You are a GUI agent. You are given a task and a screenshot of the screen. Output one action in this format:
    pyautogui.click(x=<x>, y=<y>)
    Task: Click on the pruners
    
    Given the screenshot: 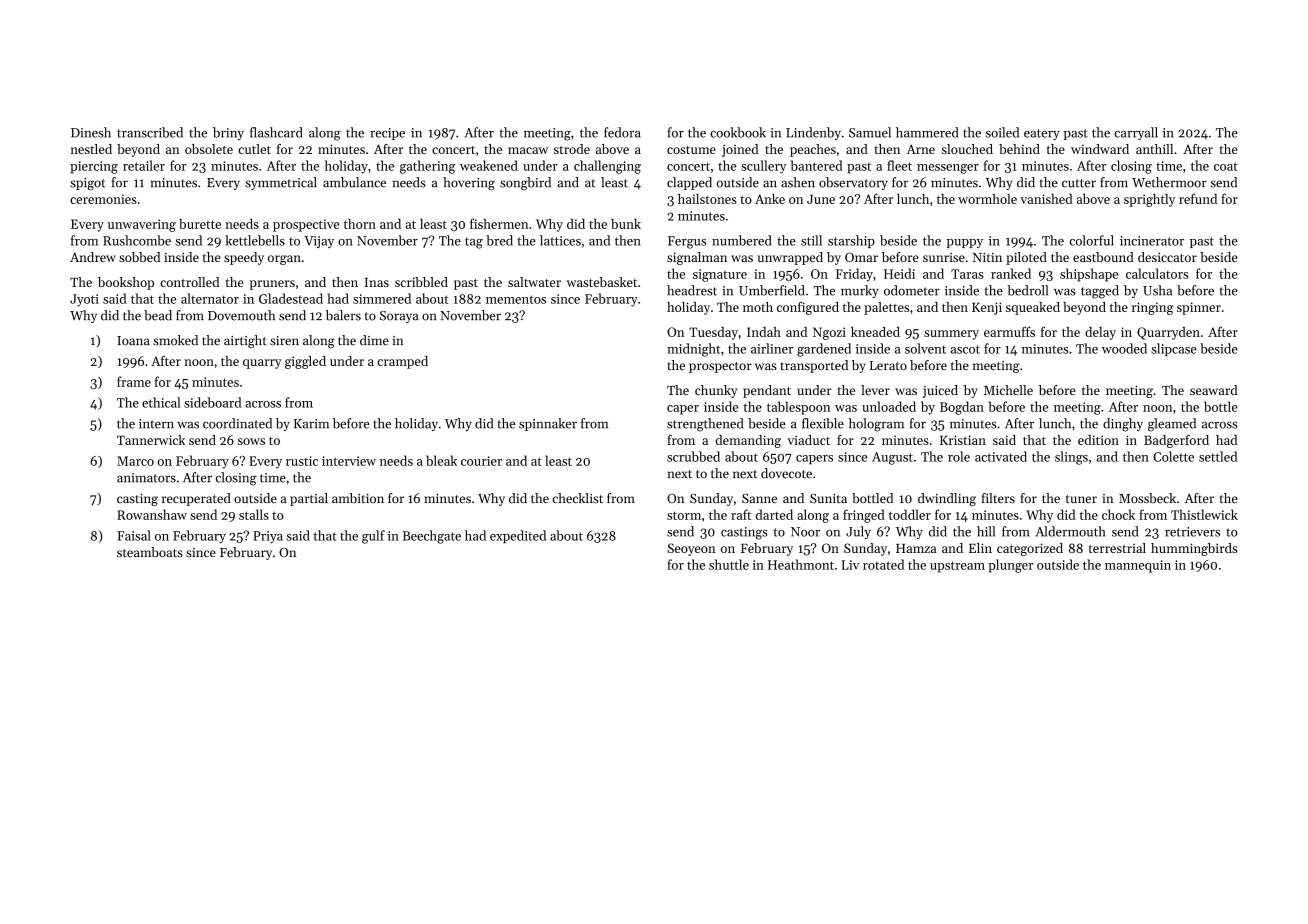 What is the action you would take?
    pyautogui.click(x=272, y=285)
